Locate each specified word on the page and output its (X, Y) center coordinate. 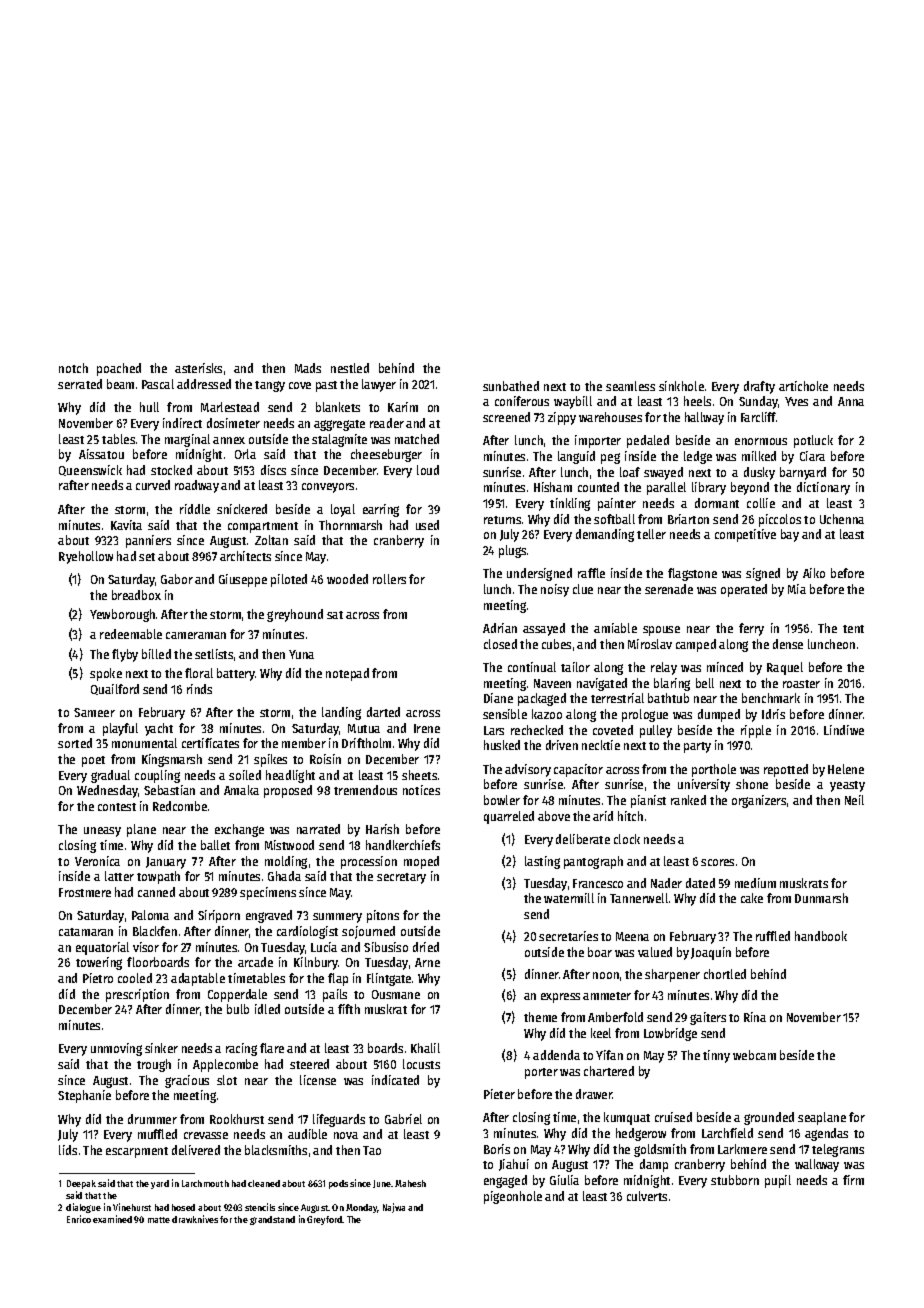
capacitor (578, 770)
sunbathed (511, 386)
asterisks (198, 368)
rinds (199, 689)
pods (338, 1184)
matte (159, 1220)
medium (755, 883)
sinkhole (681, 386)
